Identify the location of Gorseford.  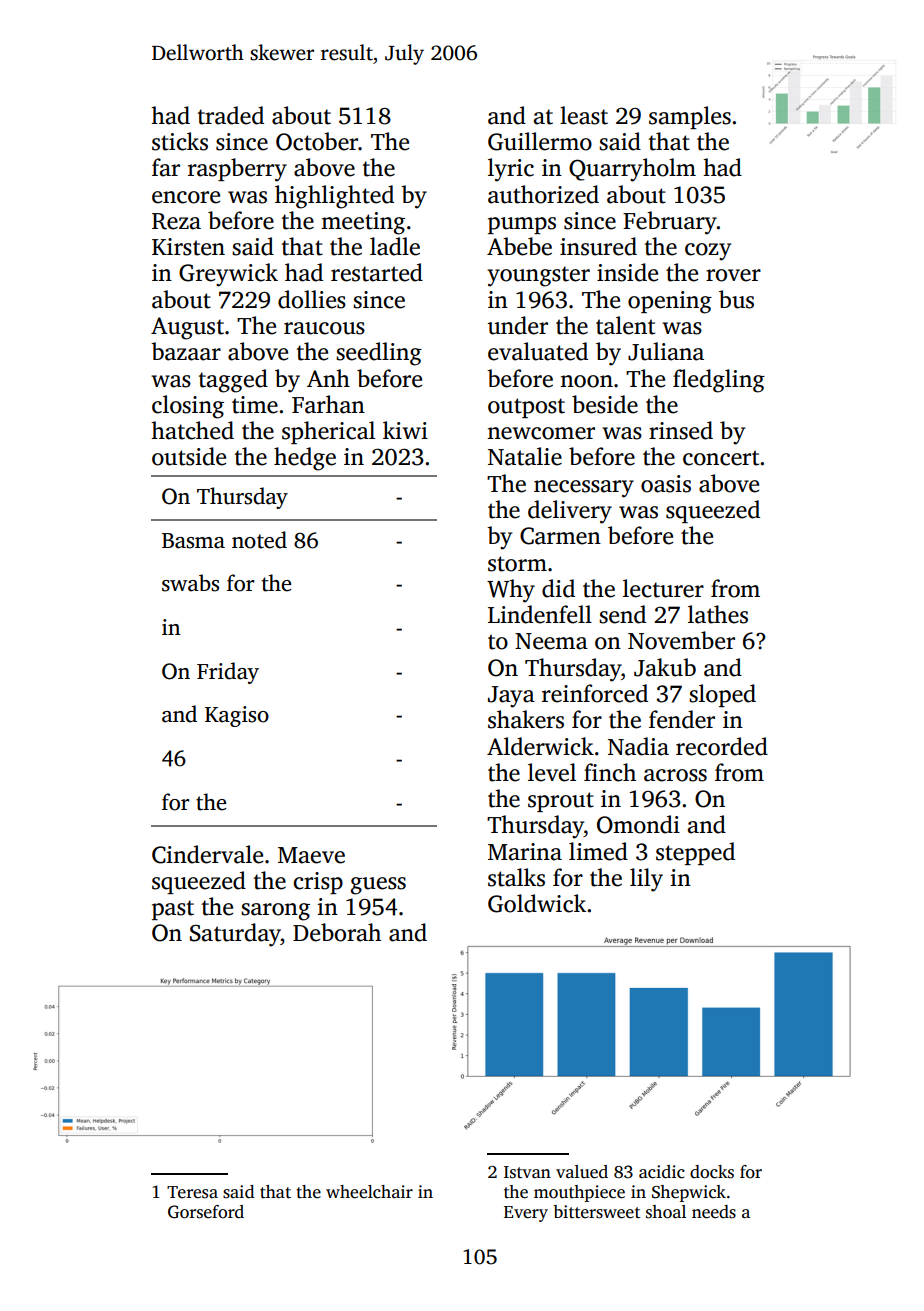
(206, 1212).
